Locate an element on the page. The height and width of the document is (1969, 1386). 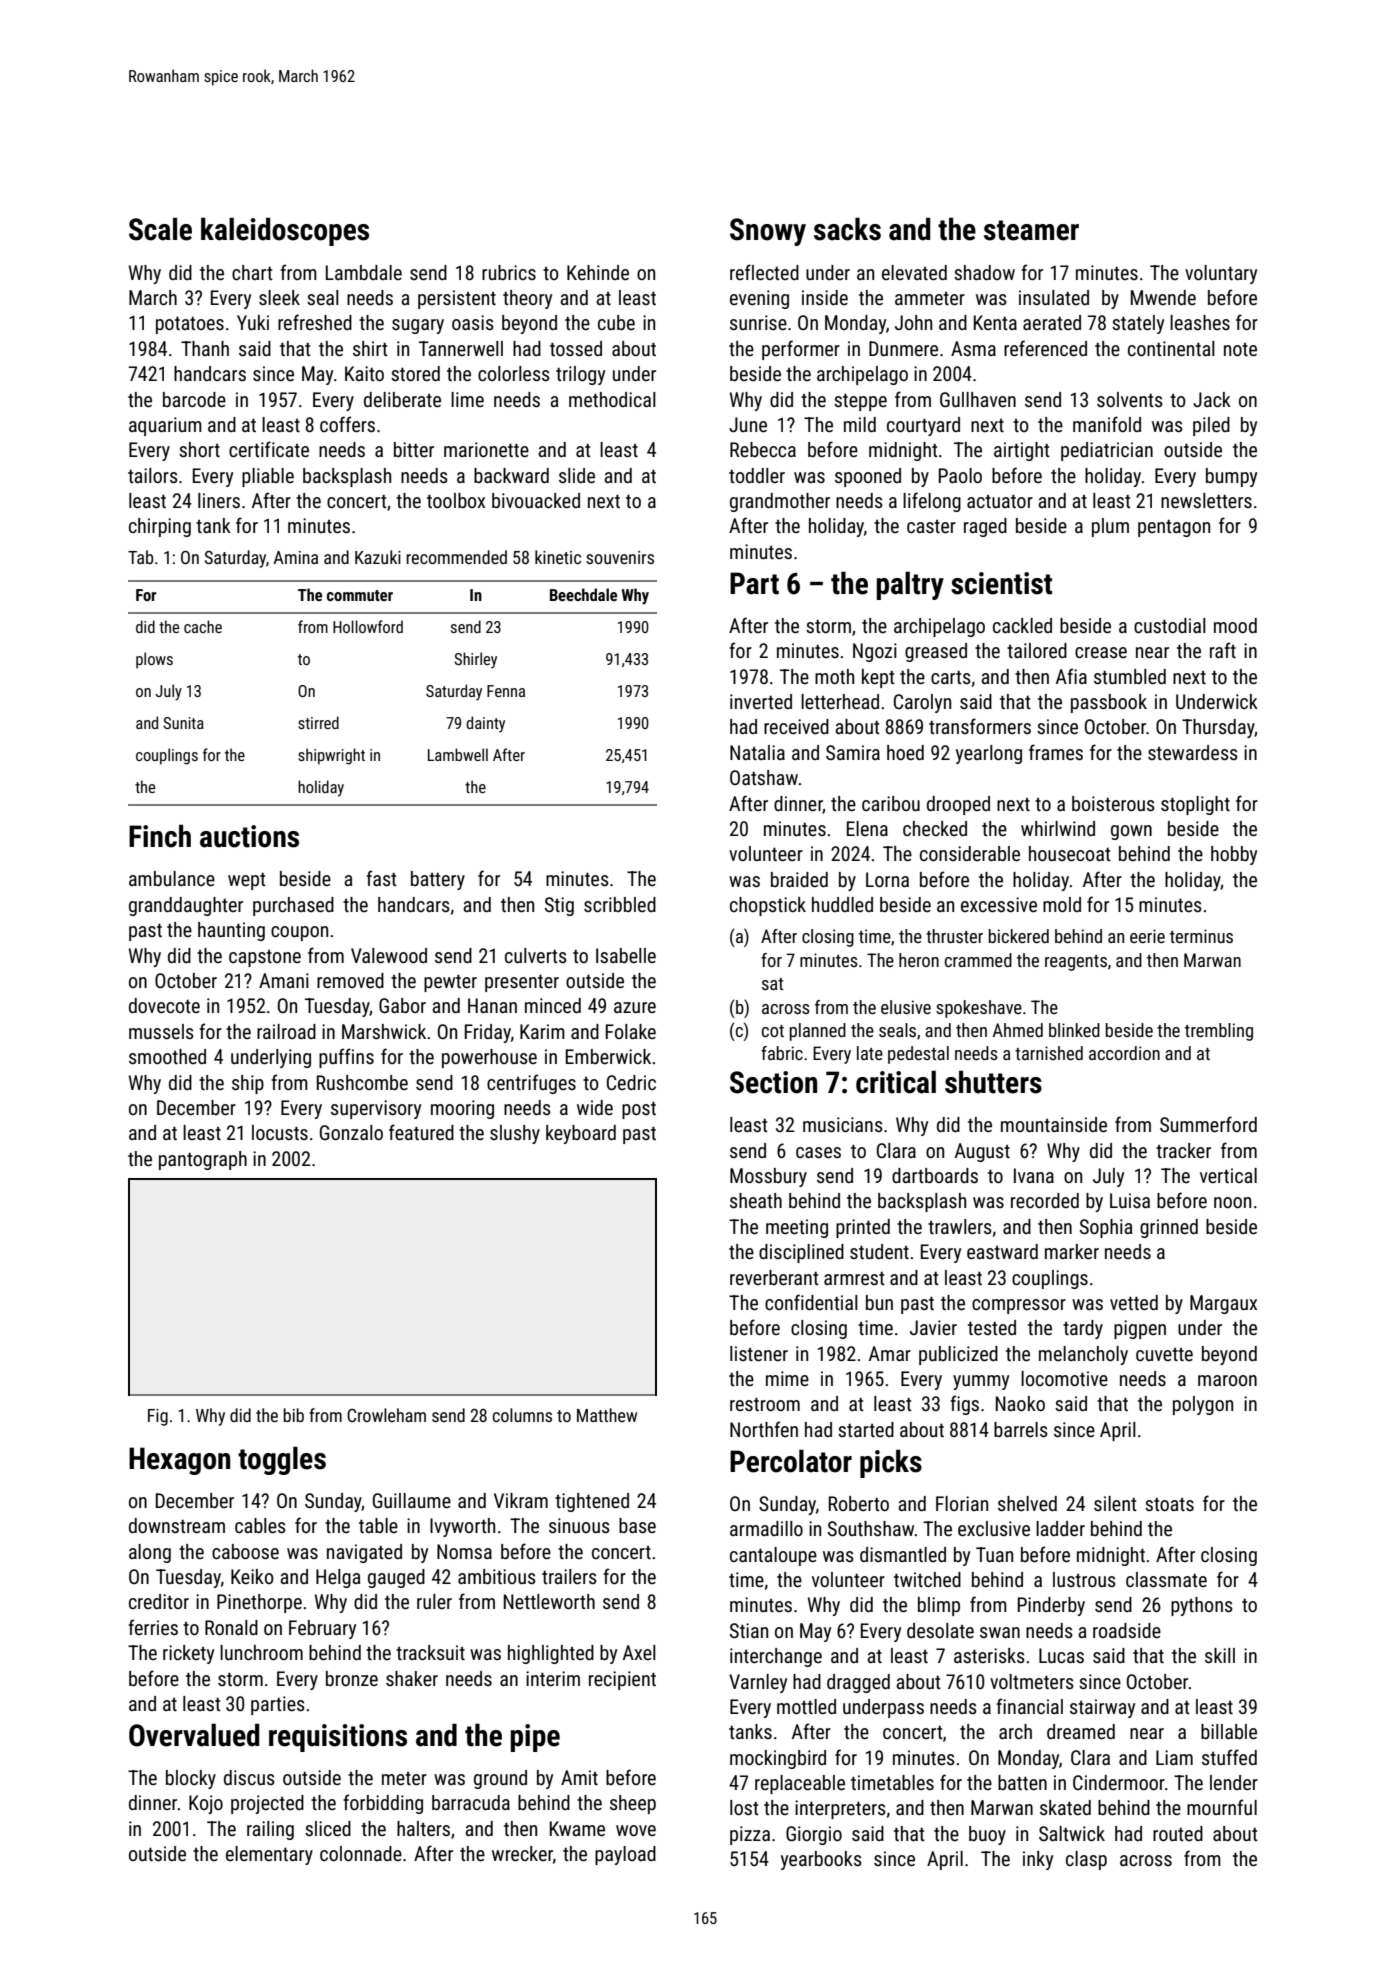
Lambwell is located at coordinates (458, 754).
